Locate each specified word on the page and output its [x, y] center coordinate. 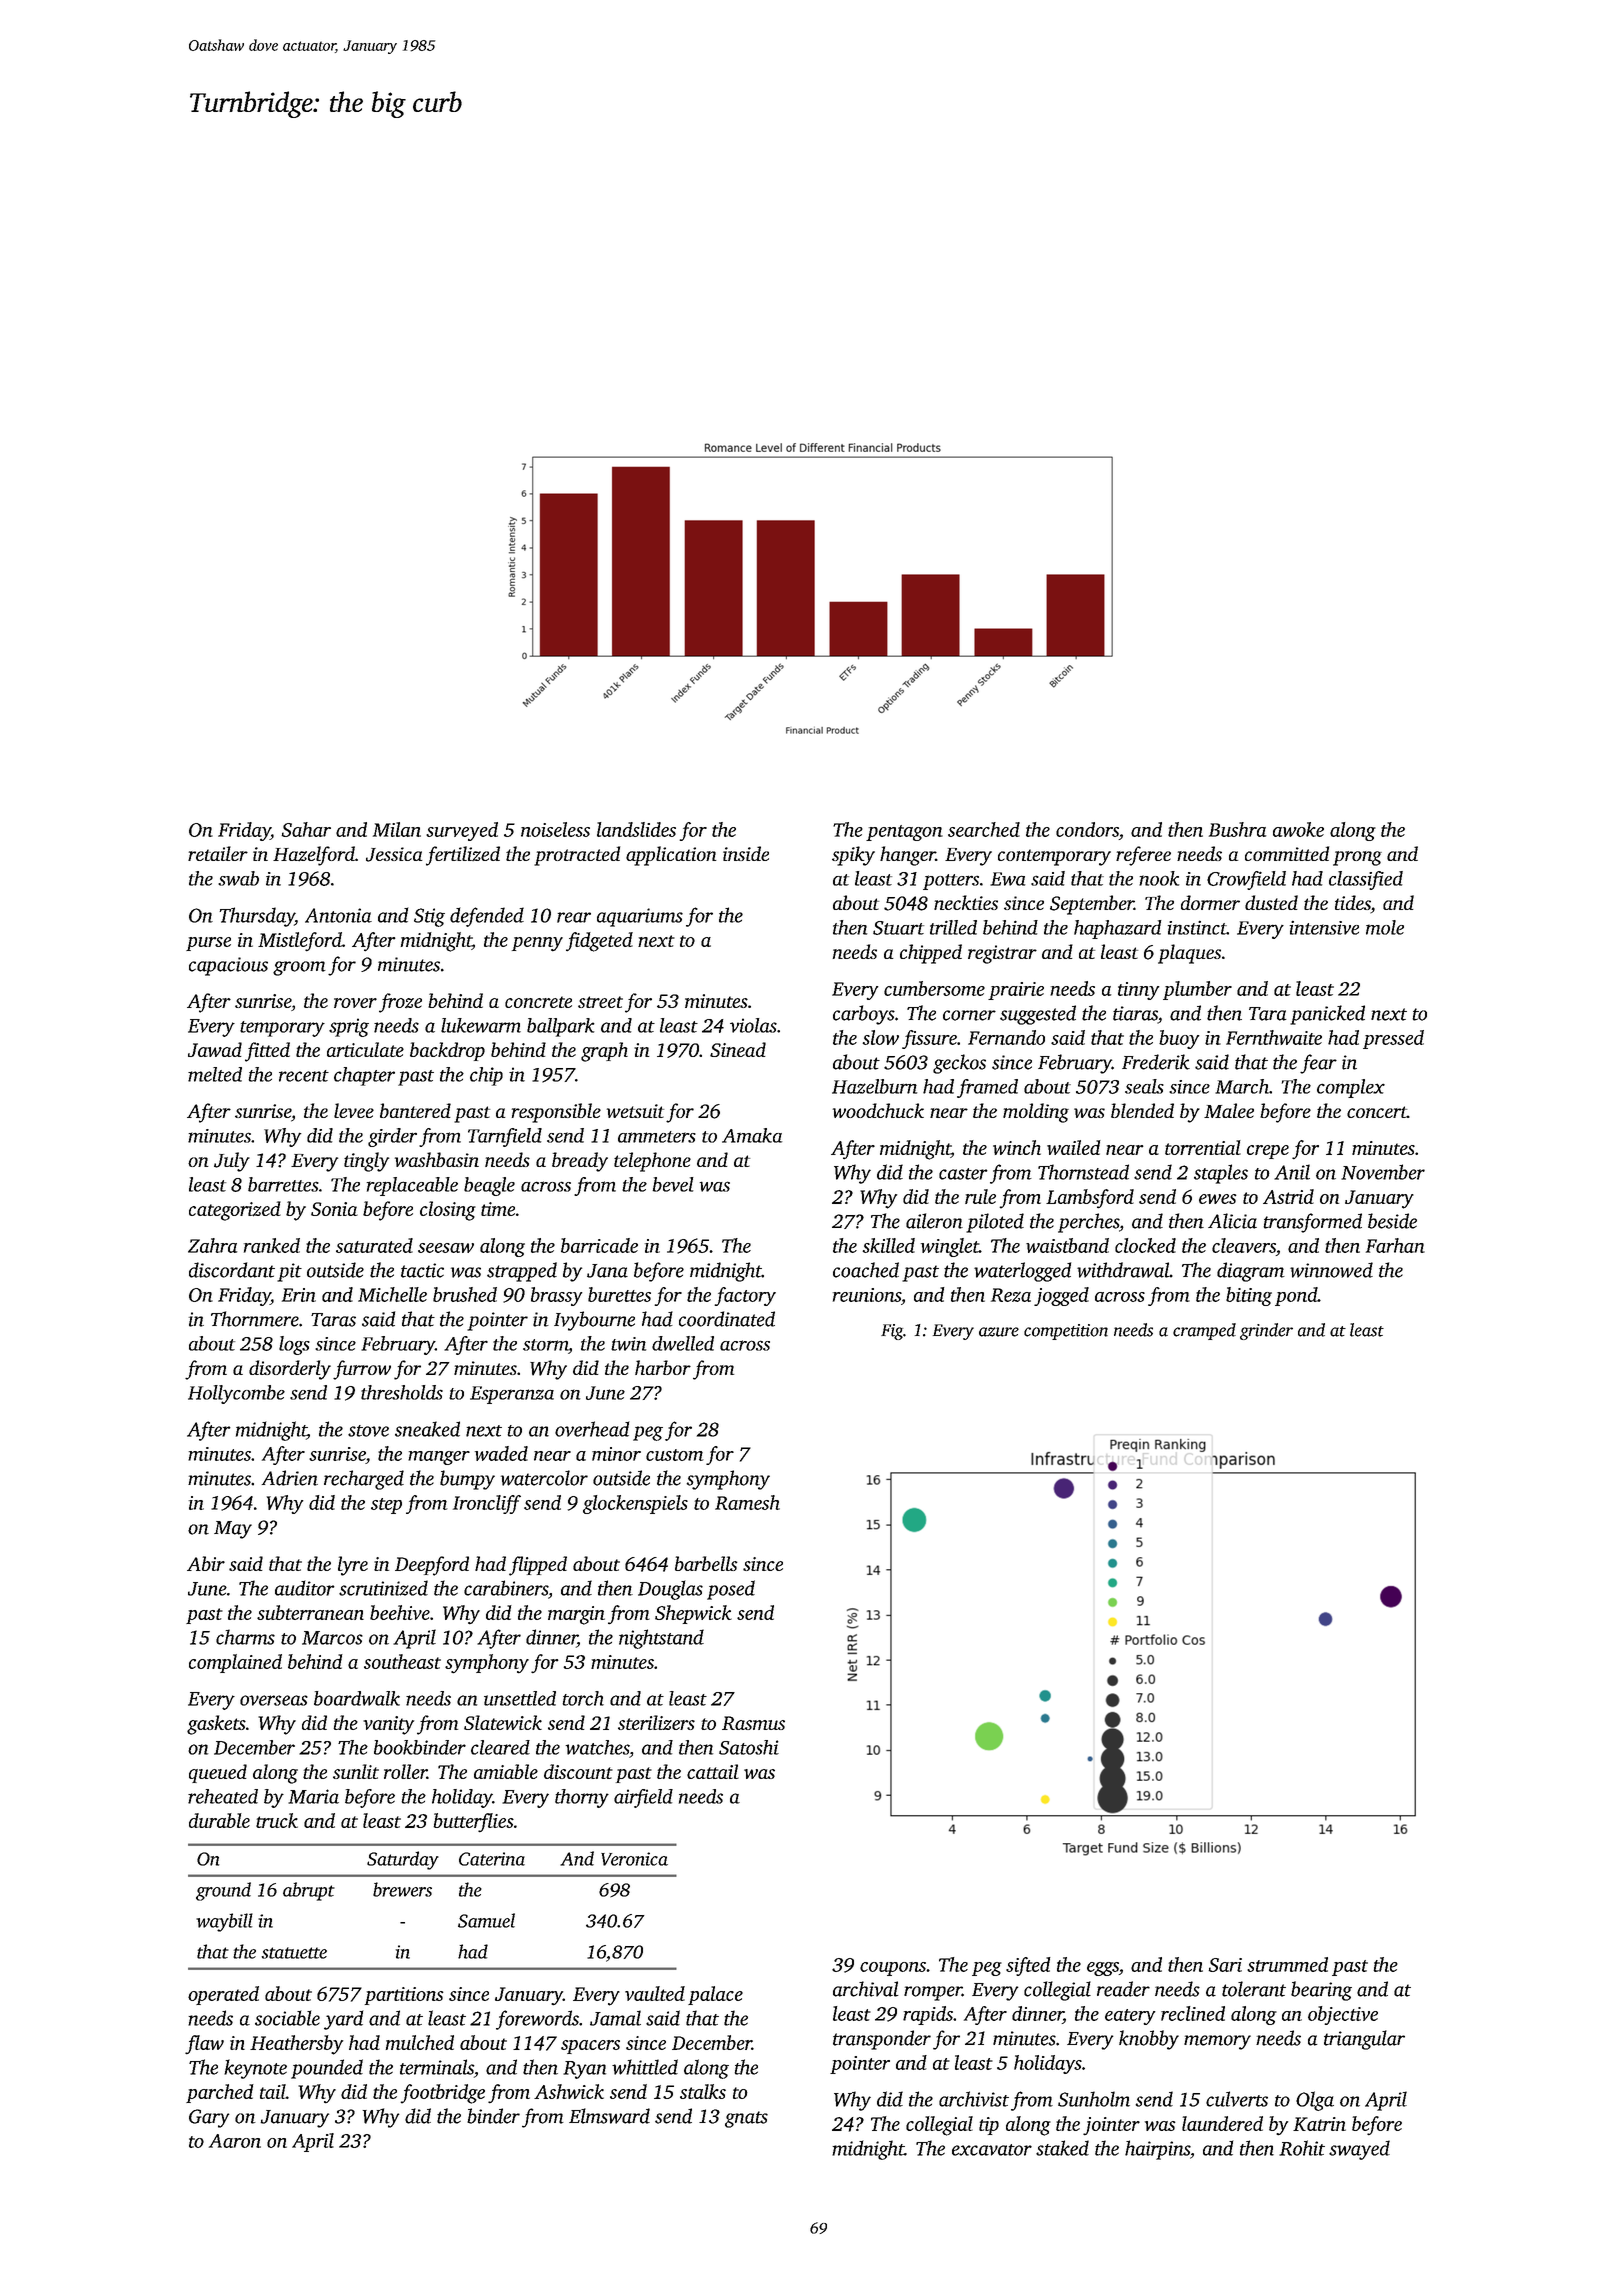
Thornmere [255, 1319]
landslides [636, 829]
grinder [1266, 1331]
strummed [1287, 1964]
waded [501, 1453]
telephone [652, 1162]
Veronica [634, 1859]
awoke [1298, 829]
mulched [420, 2042]
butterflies [474, 1822]
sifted [1028, 1966]
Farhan [1395, 1245]
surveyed [462, 831]
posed [731, 1590]
